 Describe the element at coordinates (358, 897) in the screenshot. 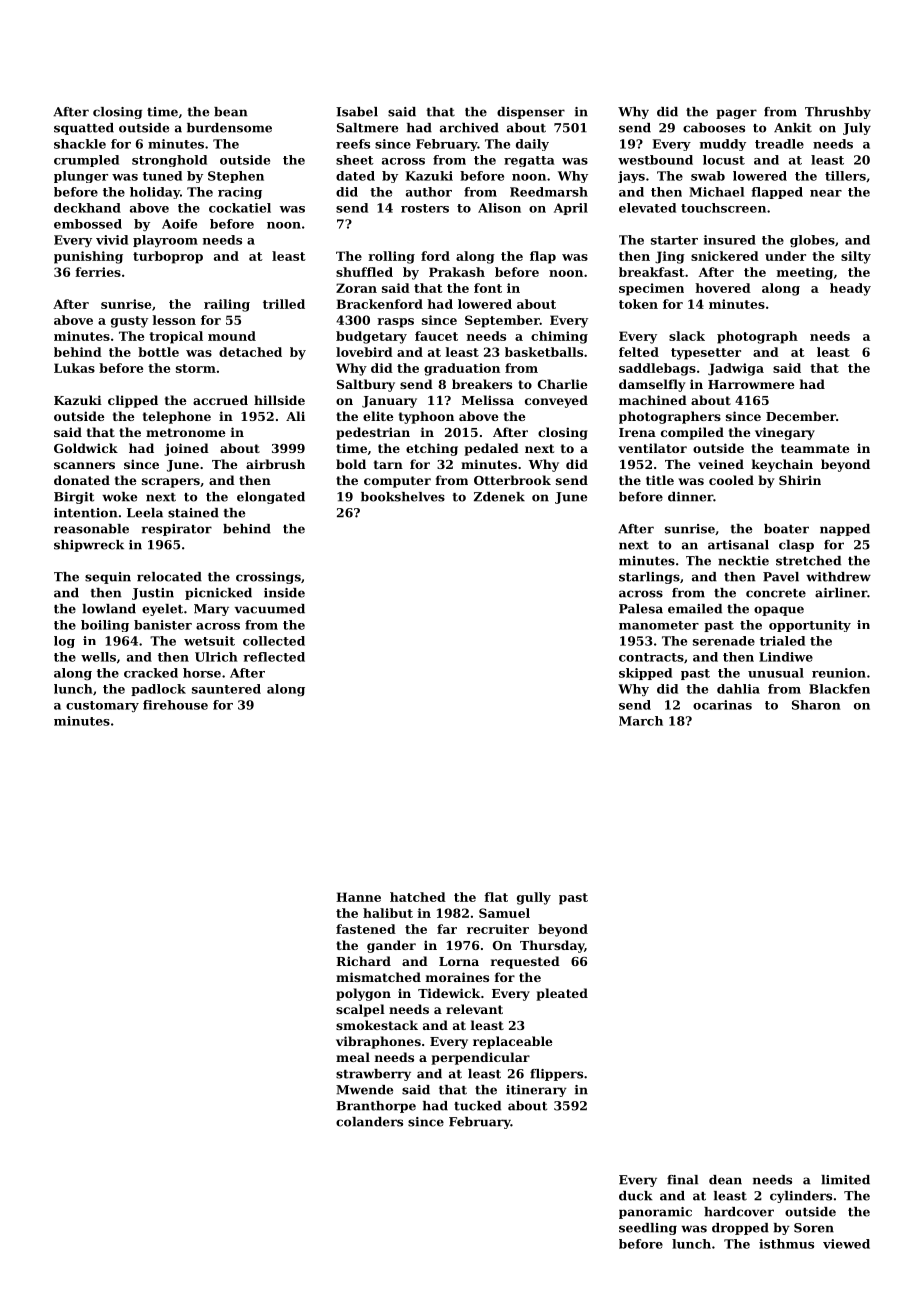

I see `Hanne` at that location.
